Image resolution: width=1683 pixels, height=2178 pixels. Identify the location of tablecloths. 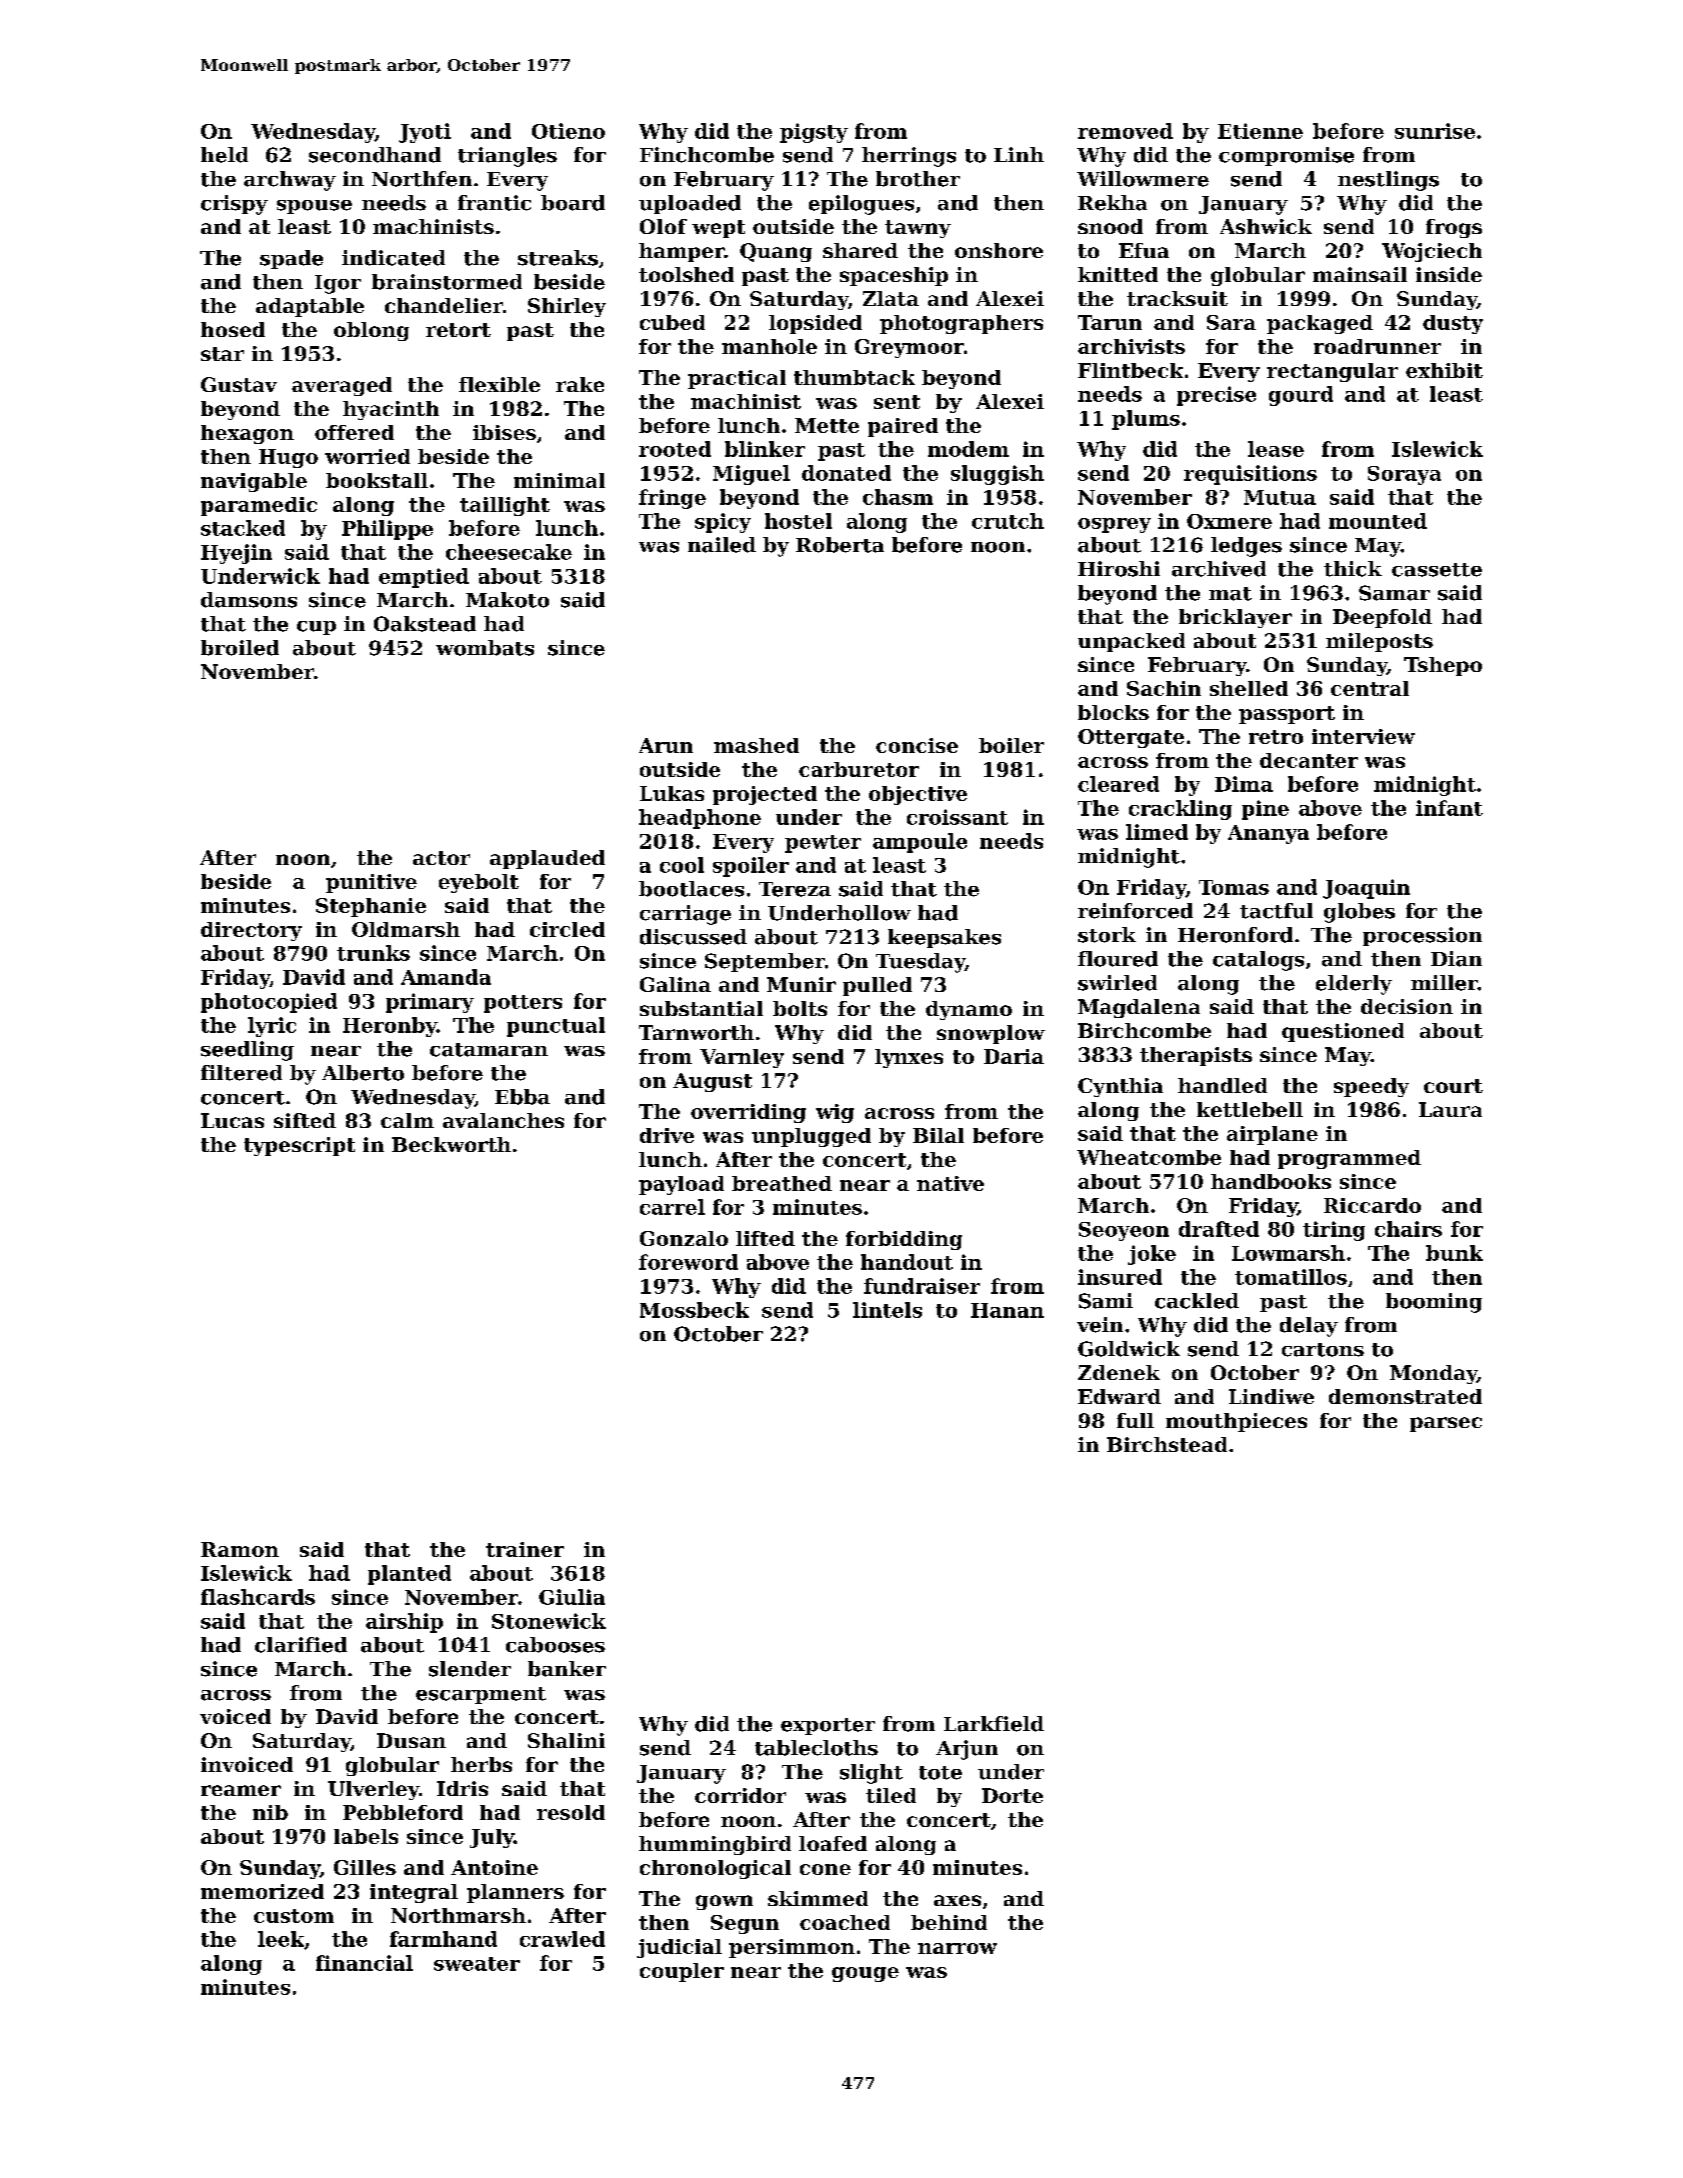
(816, 1748).
